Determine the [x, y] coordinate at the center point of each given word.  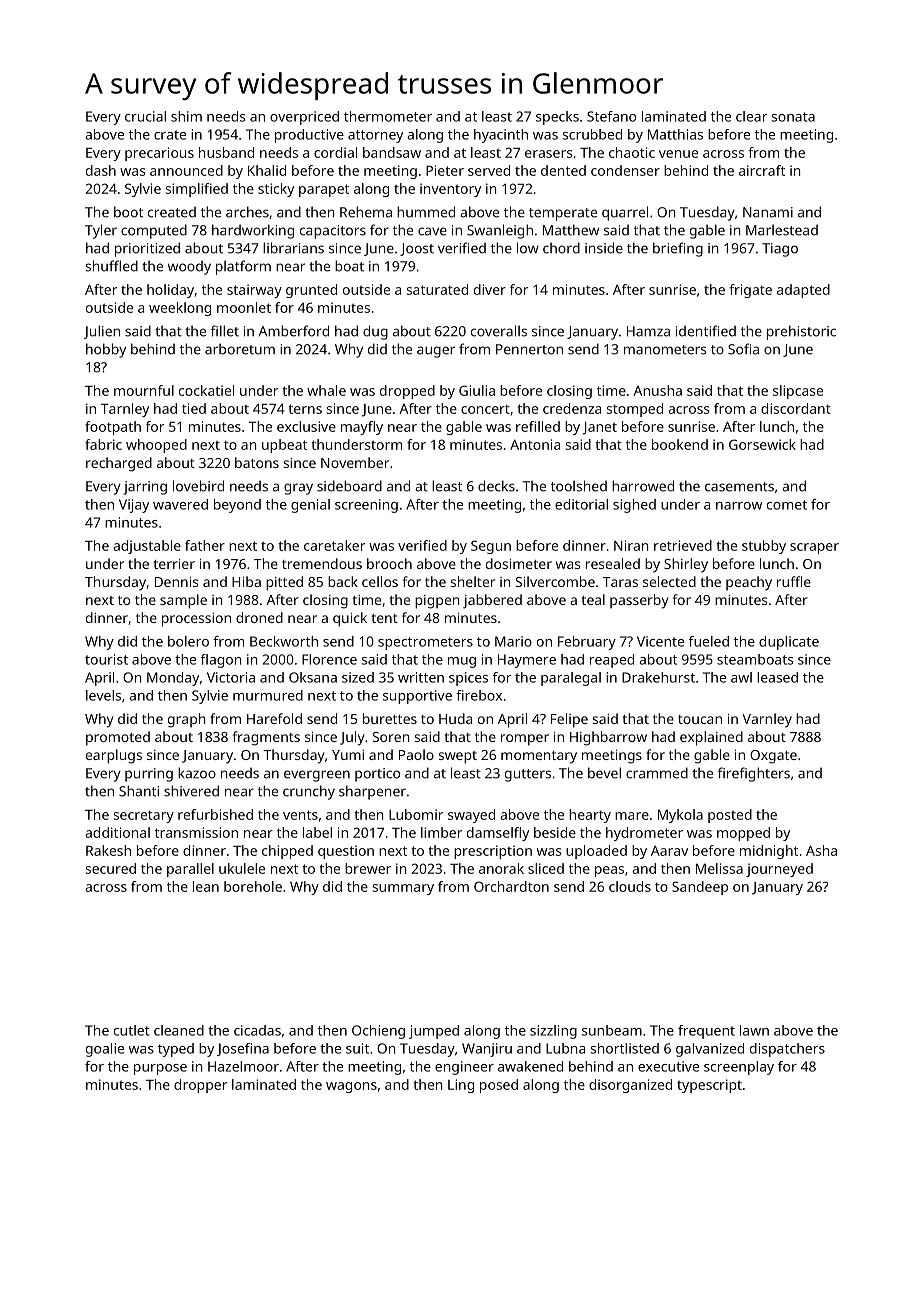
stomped [635, 410]
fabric [103, 444]
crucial [145, 116]
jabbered [492, 601]
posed [499, 1086]
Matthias [675, 134]
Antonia [535, 444]
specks [557, 118]
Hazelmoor [243, 1066]
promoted [118, 738]
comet [787, 505]
